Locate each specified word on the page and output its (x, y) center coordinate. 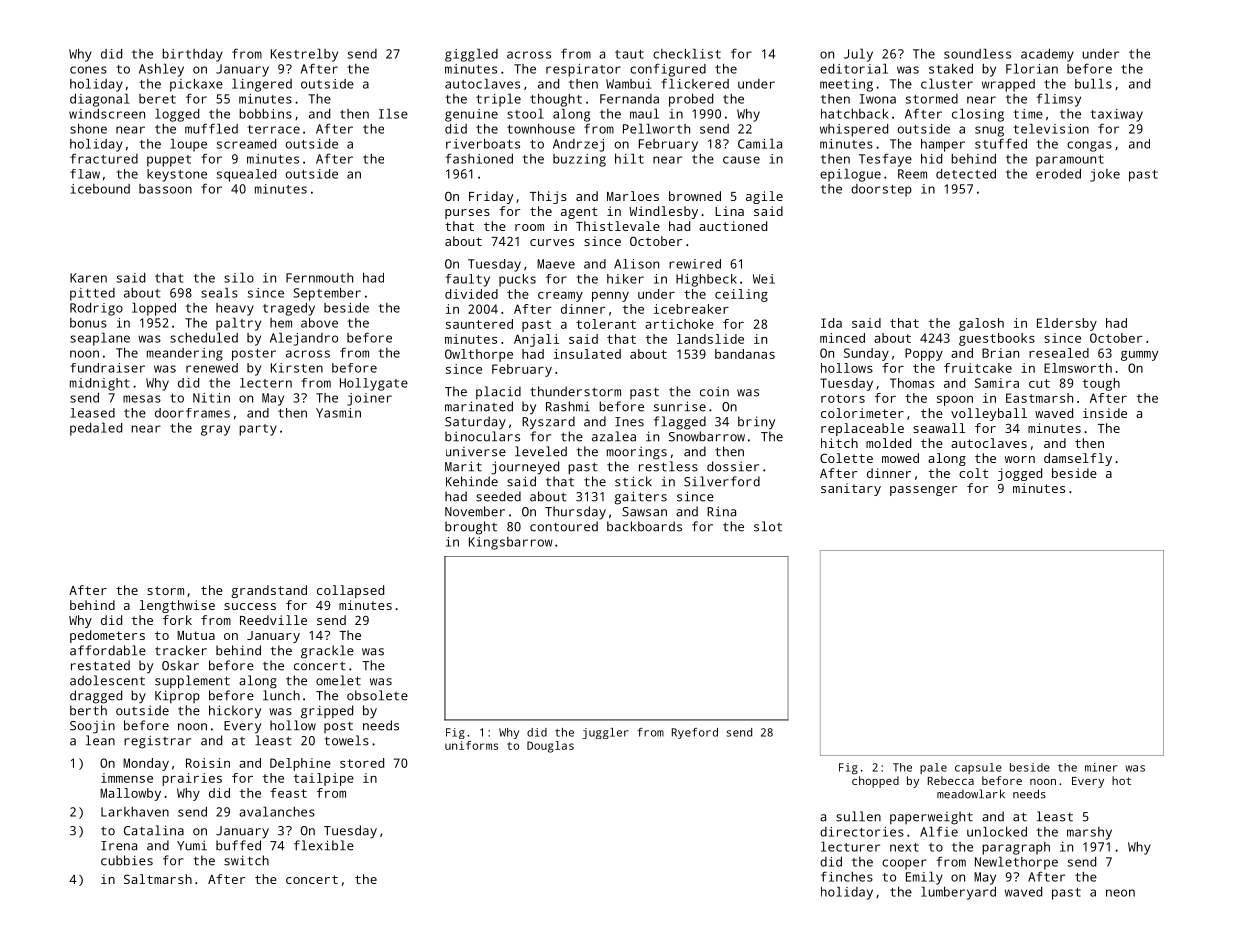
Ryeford (695, 733)
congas (1089, 146)
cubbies (127, 860)
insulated (587, 354)
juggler (605, 733)
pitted (92, 294)
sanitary (851, 489)
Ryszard (548, 423)
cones (88, 70)
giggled (471, 55)
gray (215, 430)
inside (1105, 413)
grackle (327, 652)
